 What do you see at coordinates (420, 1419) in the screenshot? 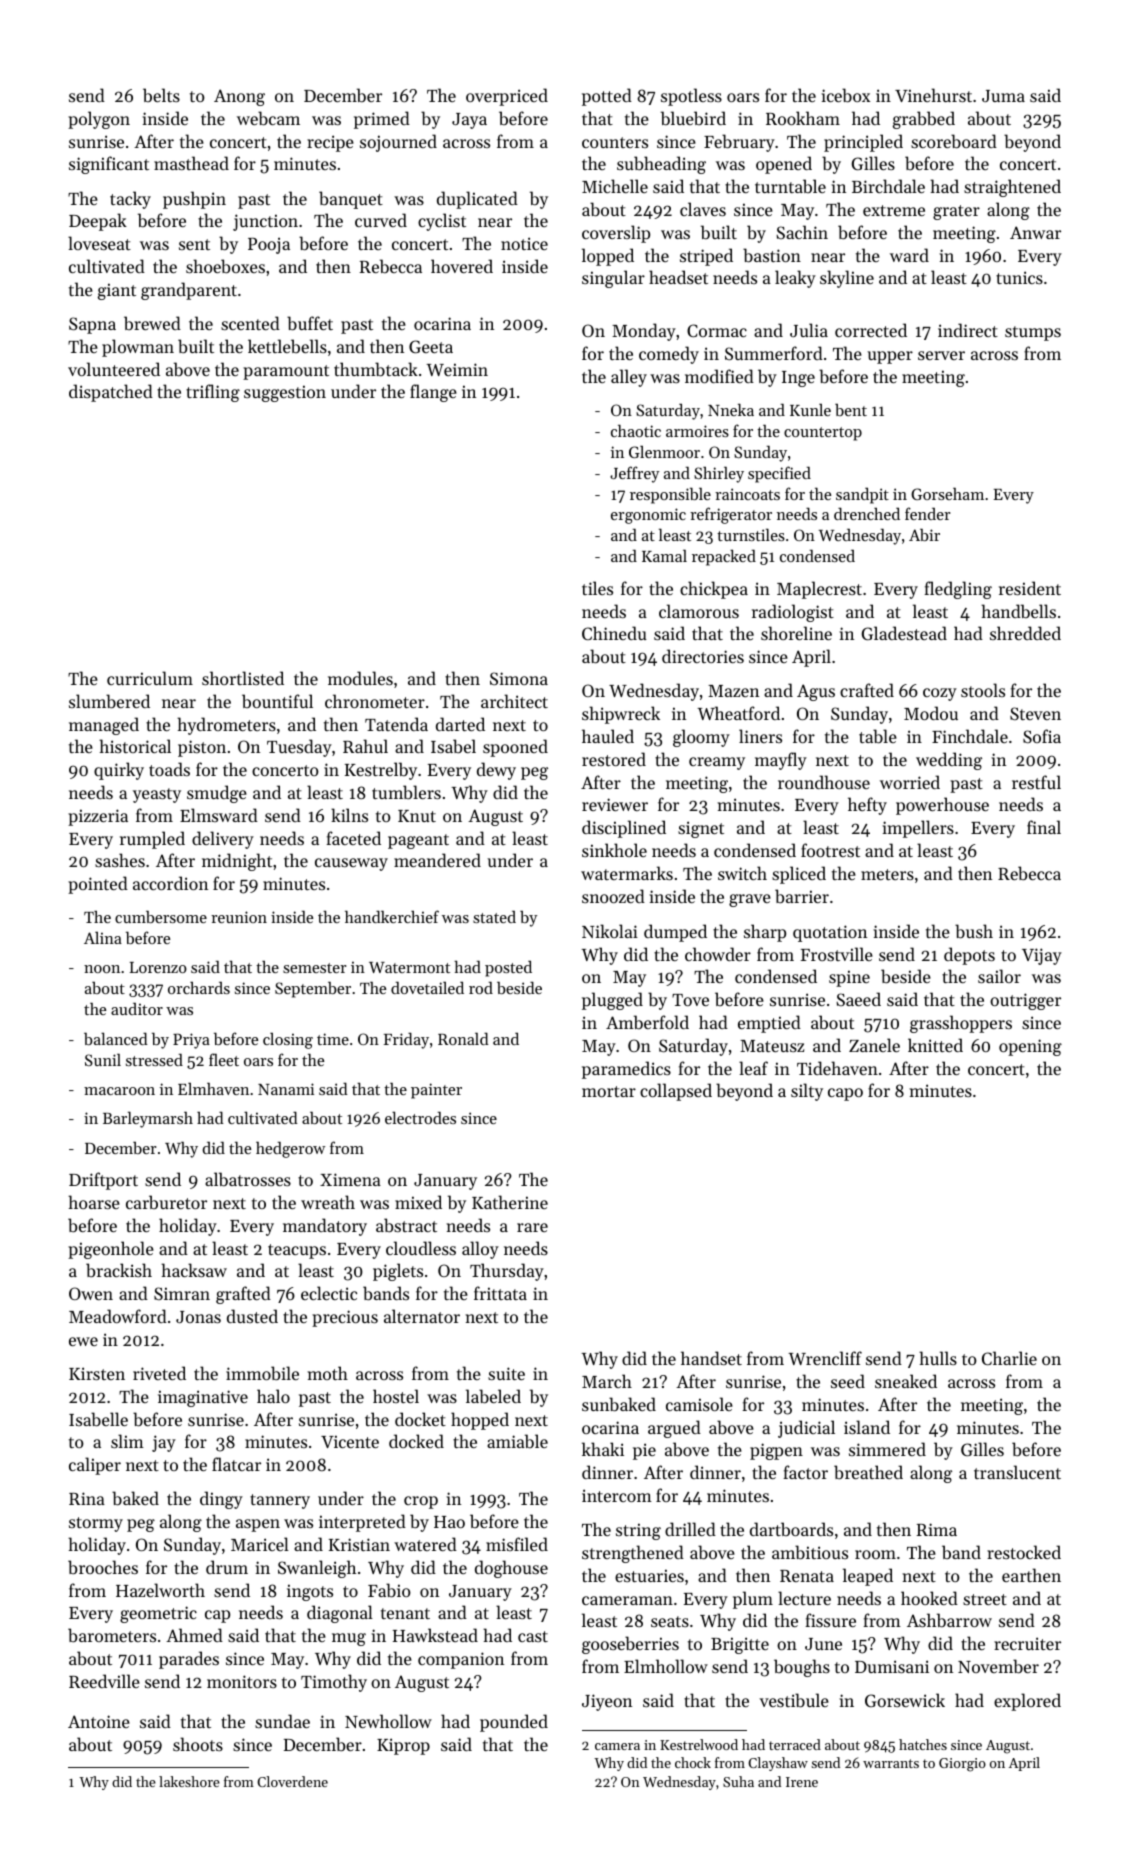
I see `docket` at bounding box center [420, 1419].
